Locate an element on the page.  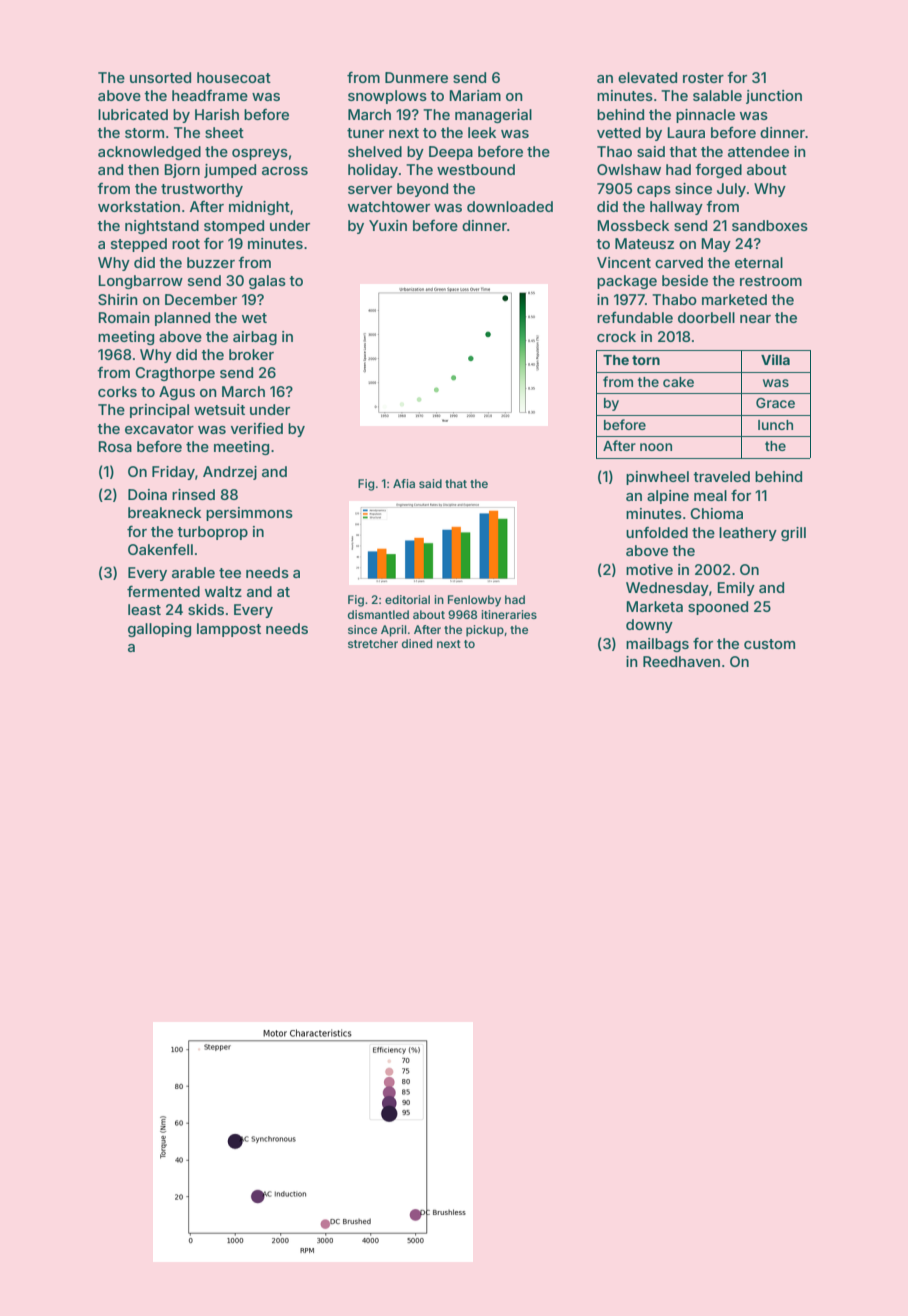
verified is located at coordinates (257, 428).
